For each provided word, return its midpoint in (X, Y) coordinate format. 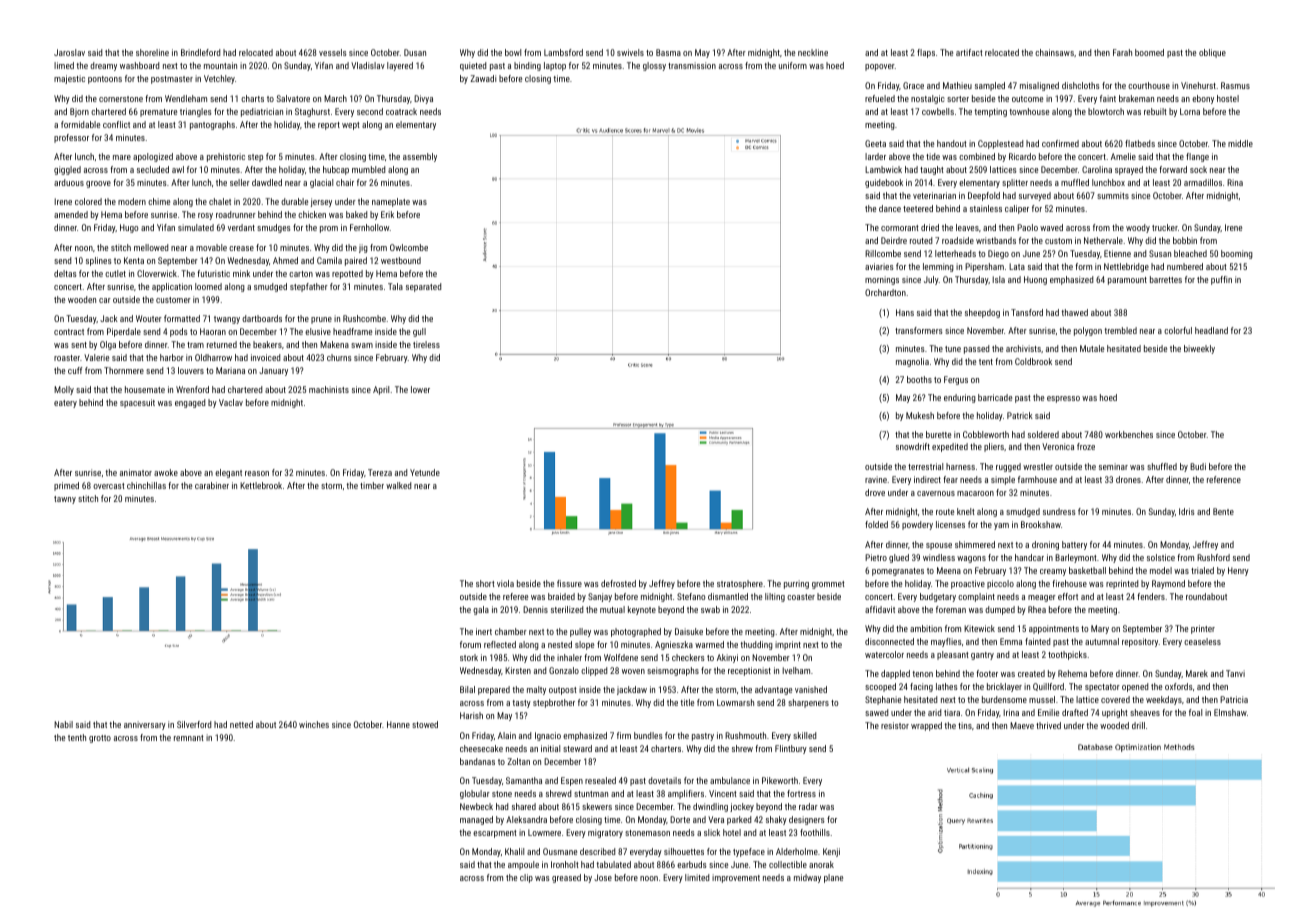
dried (930, 227)
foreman (951, 609)
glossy (654, 66)
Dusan (415, 52)
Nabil (63, 724)
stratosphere (740, 584)
